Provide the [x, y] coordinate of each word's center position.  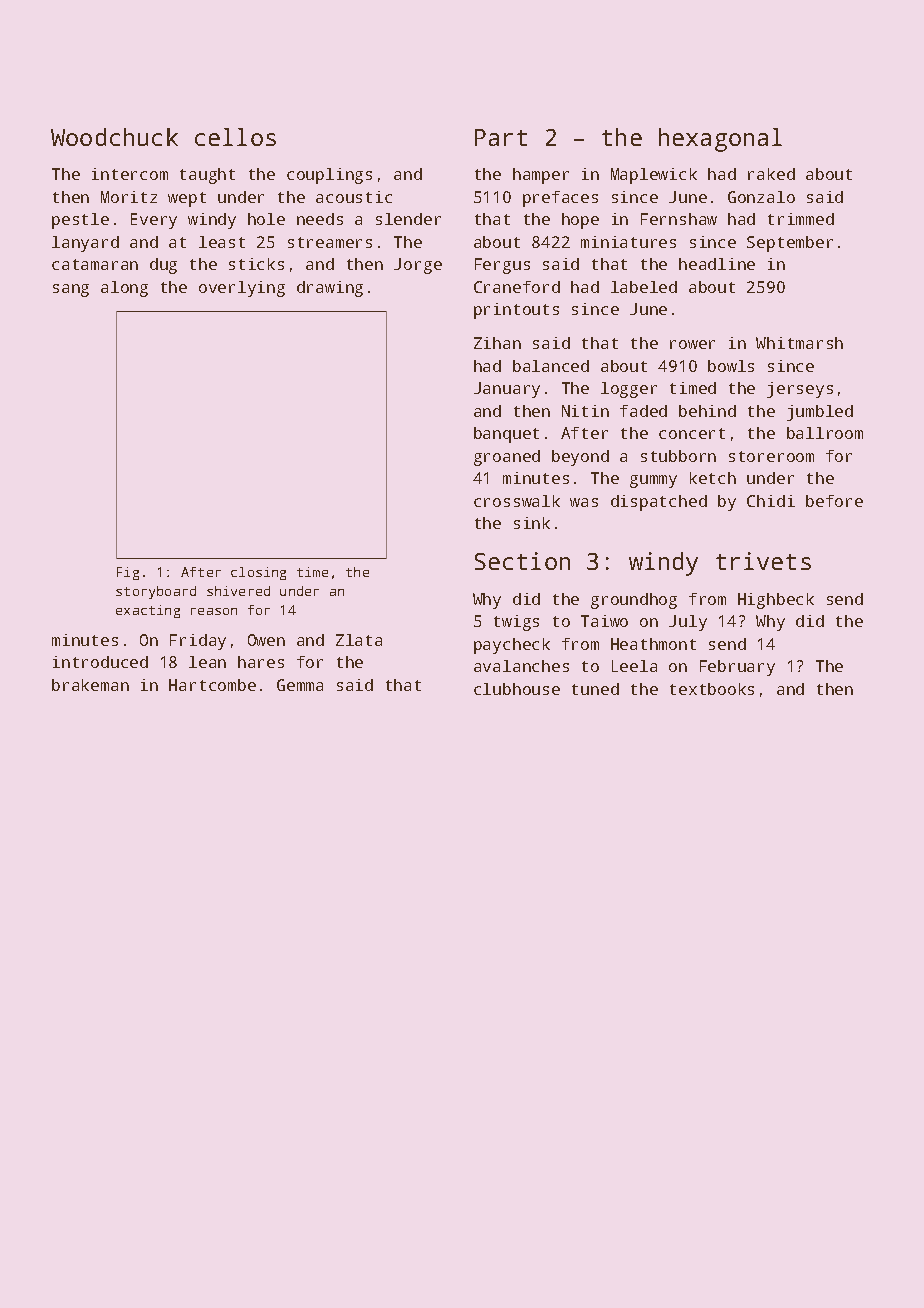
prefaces [560, 199]
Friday [198, 642]
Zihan [497, 343]
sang [71, 290]
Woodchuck [114, 137]
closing [258, 573]
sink [532, 523]
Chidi [771, 501]
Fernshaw [679, 219]
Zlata [359, 640]
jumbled [820, 413]
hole [266, 219]
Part [501, 137]
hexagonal [720, 140]
